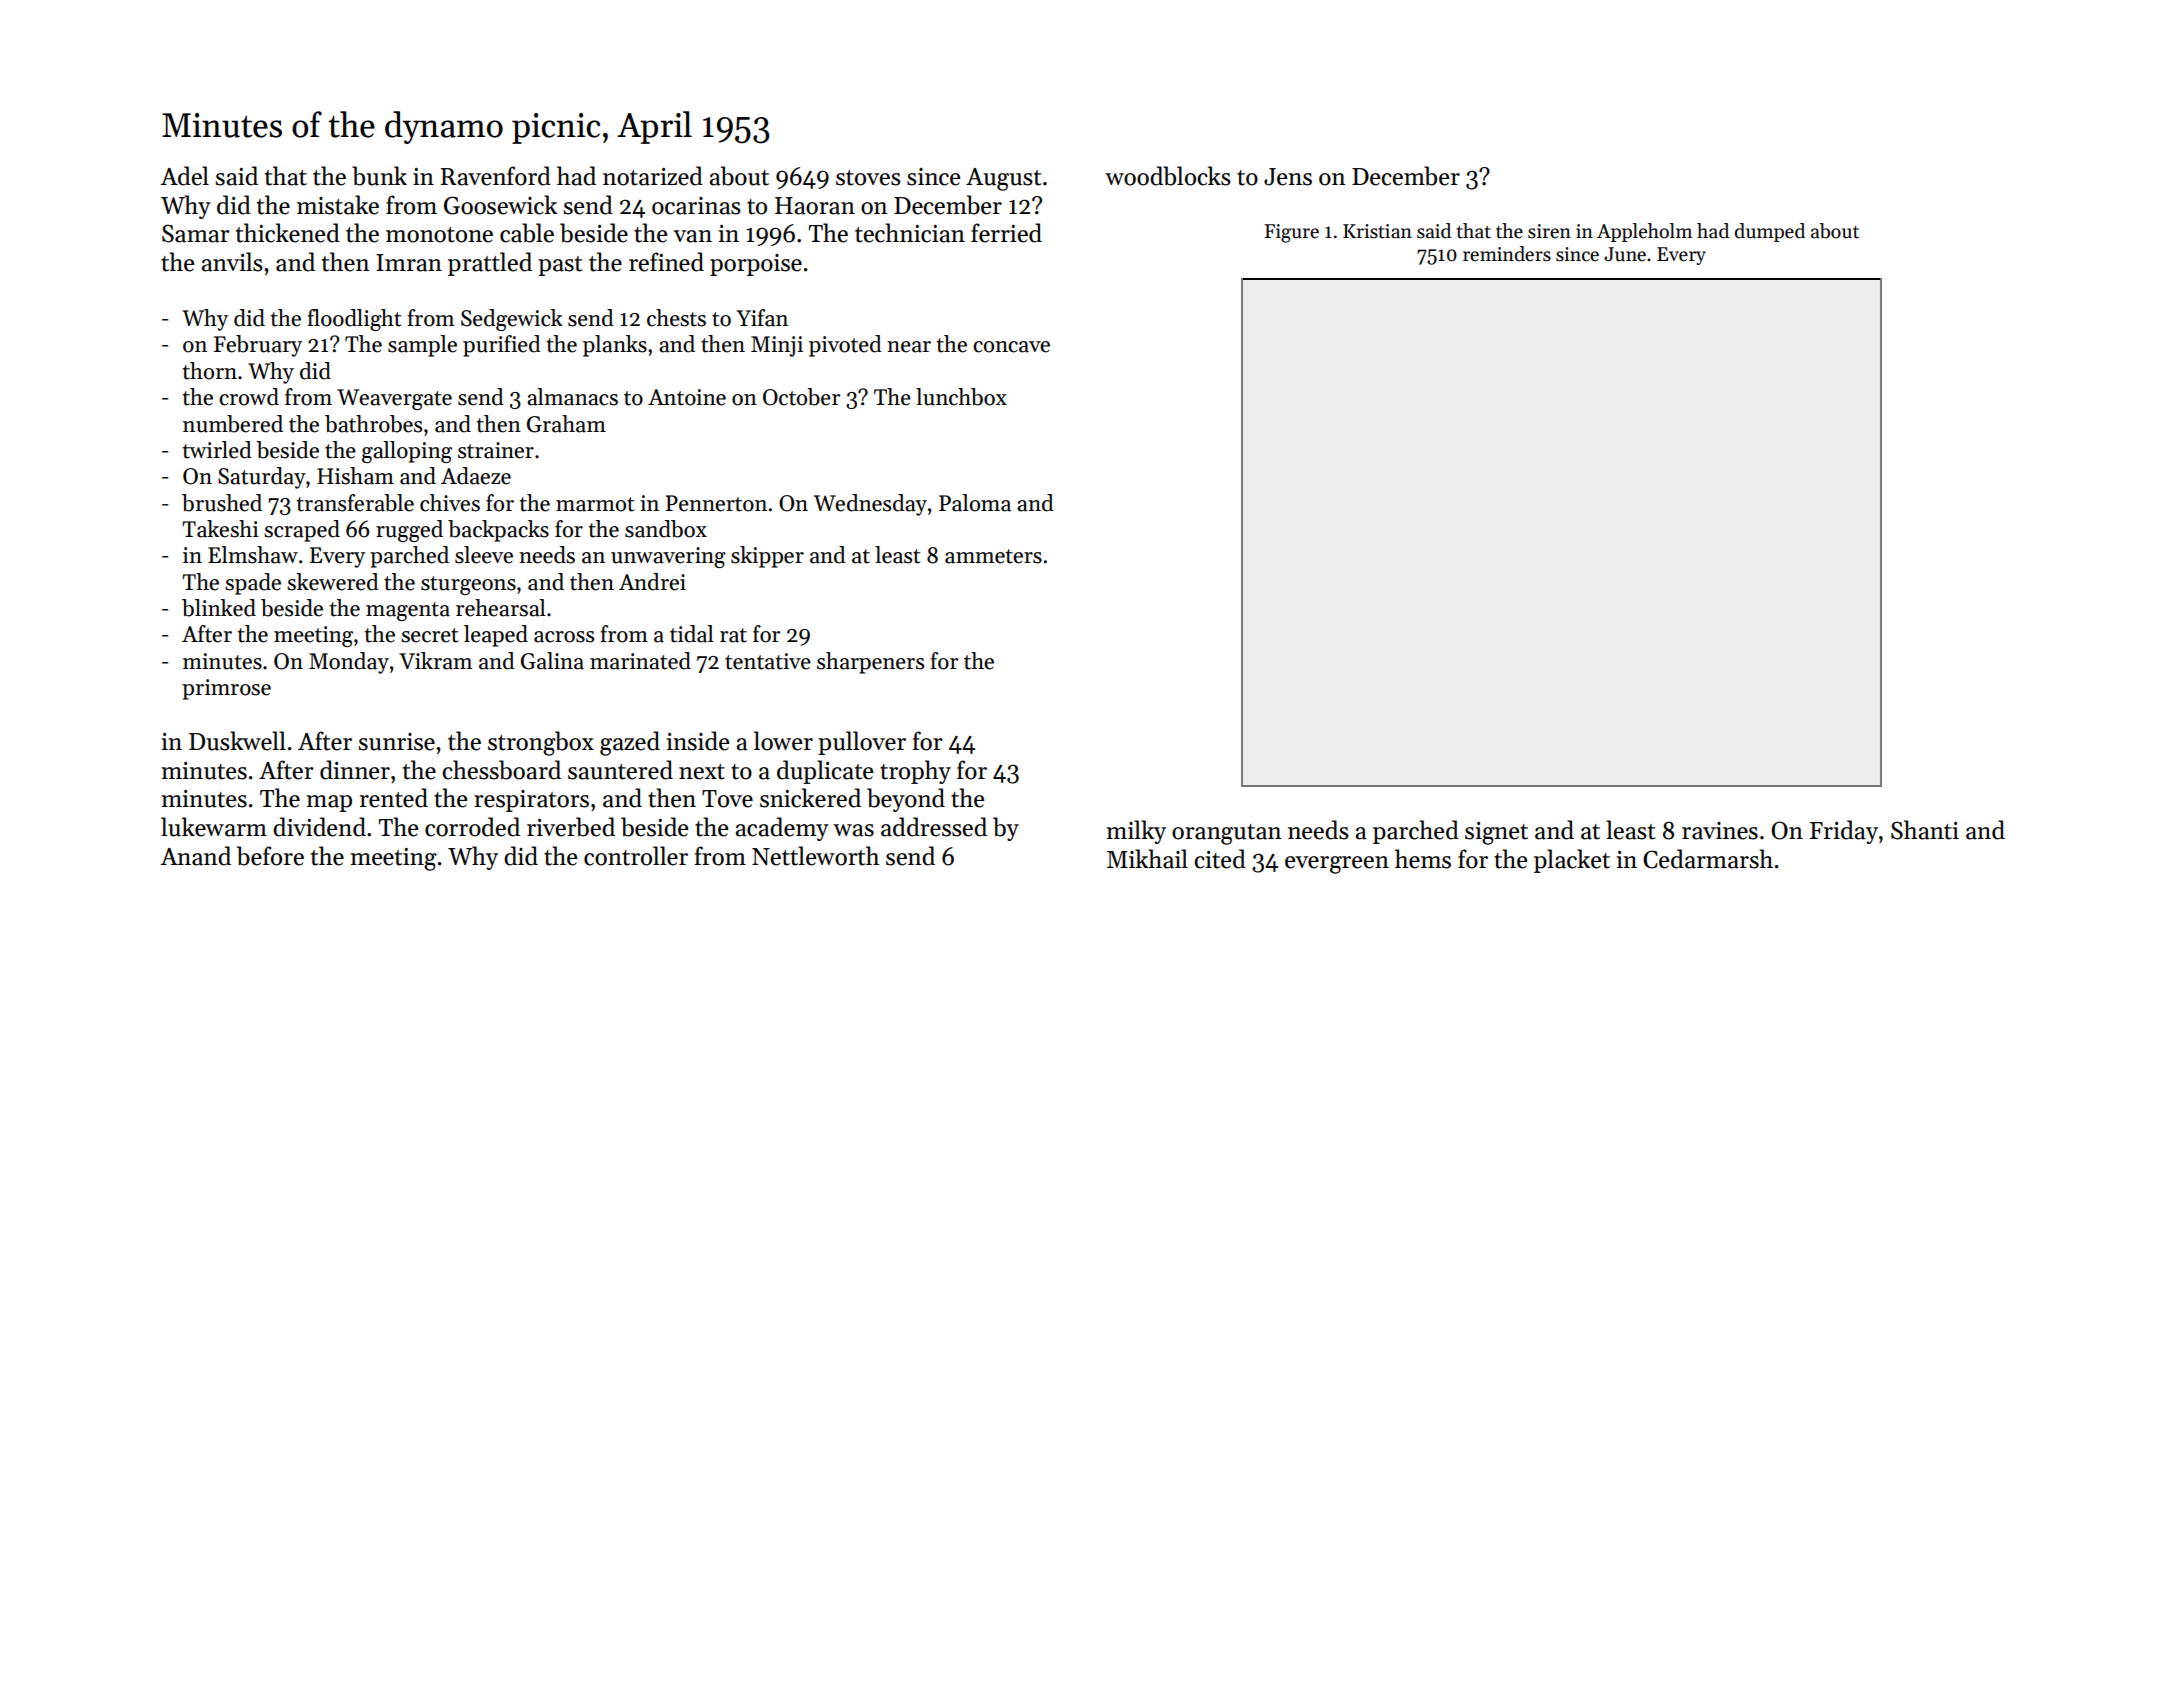 This screenshot has height=1683, width=2178. Describe the element at coordinates (1011, 347) in the screenshot. I see `concave` at that location.
